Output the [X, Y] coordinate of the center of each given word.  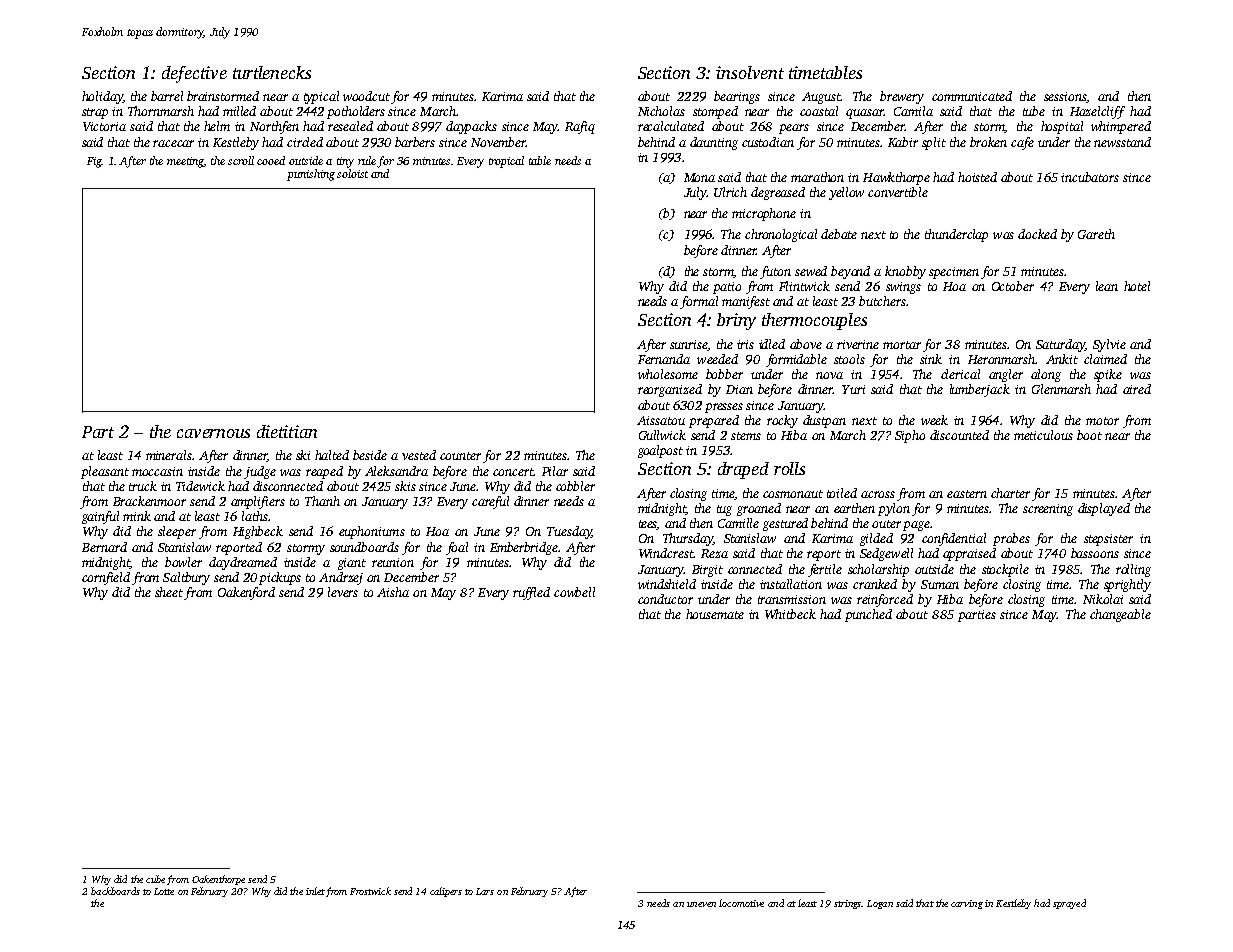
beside [370, 455]
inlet [315, 891]
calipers [446, 892]
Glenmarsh [1061, 389]
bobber [724, 374]
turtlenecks [272, 72]
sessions [1065, 96]
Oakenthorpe [218, 880]
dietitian [287, 431]
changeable [1120, 615]
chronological [781, 235]
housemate [715, 614]
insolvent [750, 72]
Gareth [1096, 234]
